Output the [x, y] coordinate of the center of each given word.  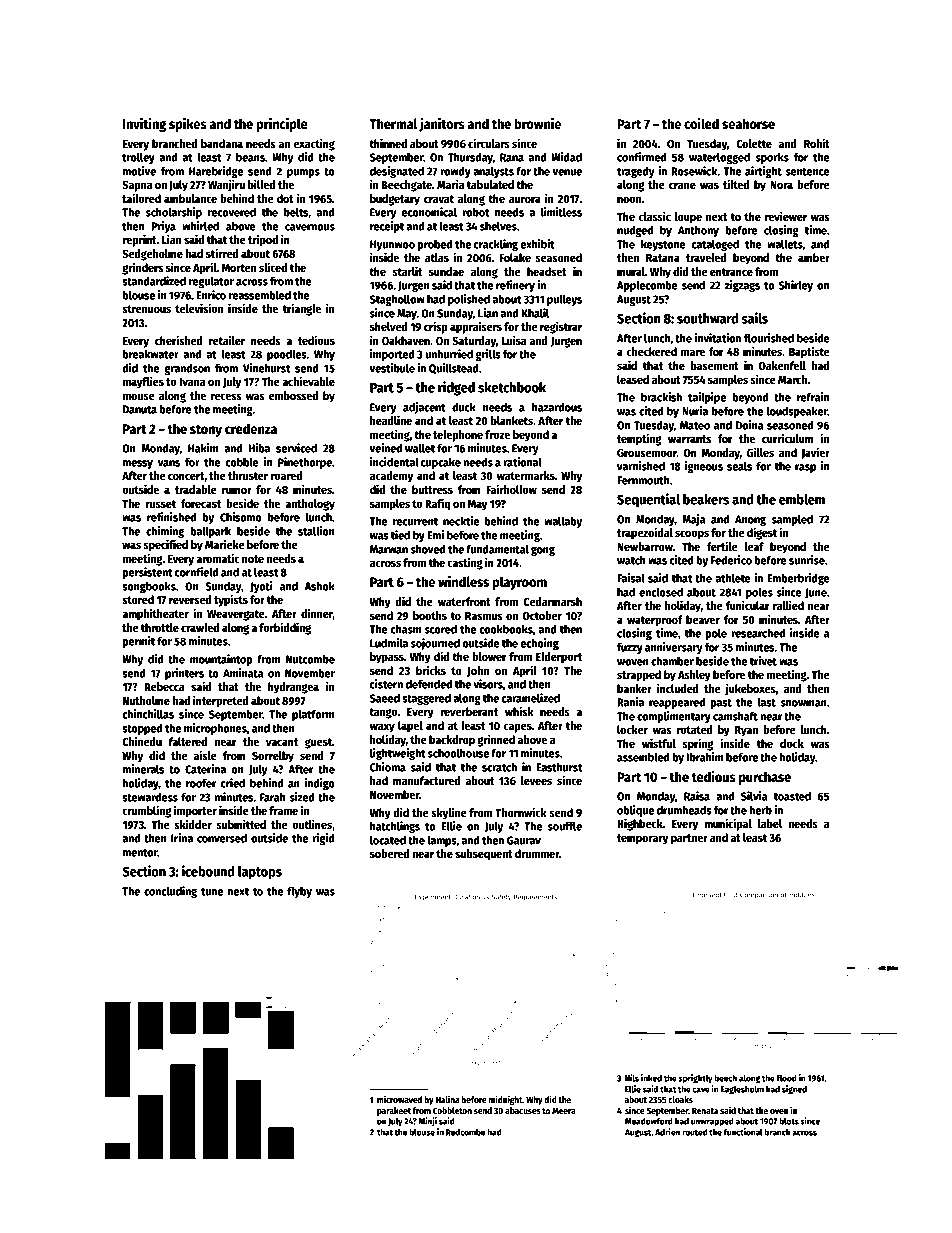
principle [282, 124]
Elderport [559, 658]
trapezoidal [645, 533]
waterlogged [719, 158]
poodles [287, 355]
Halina [448, 1099]
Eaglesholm [742, 1090]
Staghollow [397, 300]
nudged [635, 231]
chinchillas [148, 714]
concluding [170, 892]
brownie [537, 123]
